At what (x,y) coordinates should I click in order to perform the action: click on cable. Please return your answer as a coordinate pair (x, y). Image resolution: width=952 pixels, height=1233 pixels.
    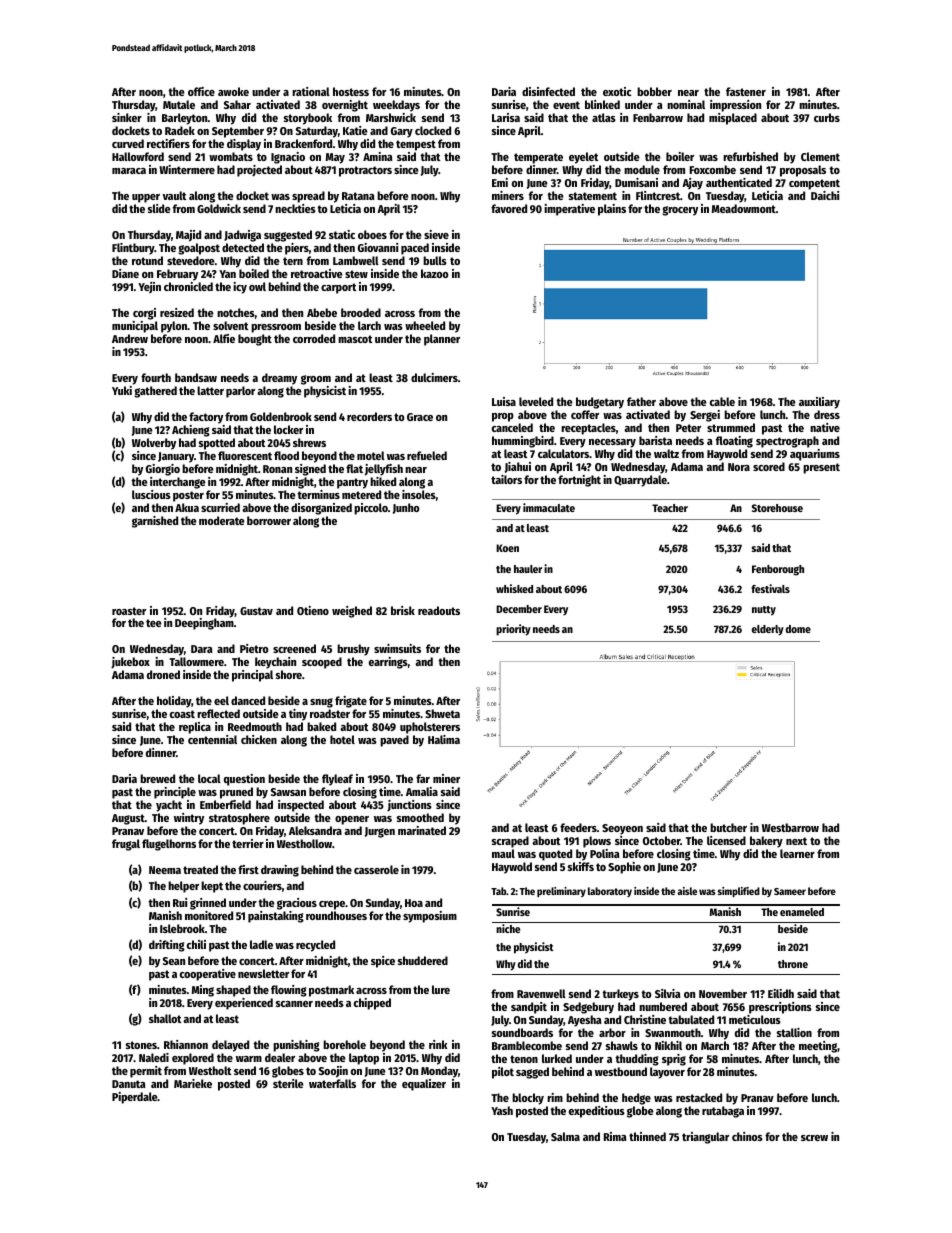
    Looking at the image, I should click on (722, 401).
